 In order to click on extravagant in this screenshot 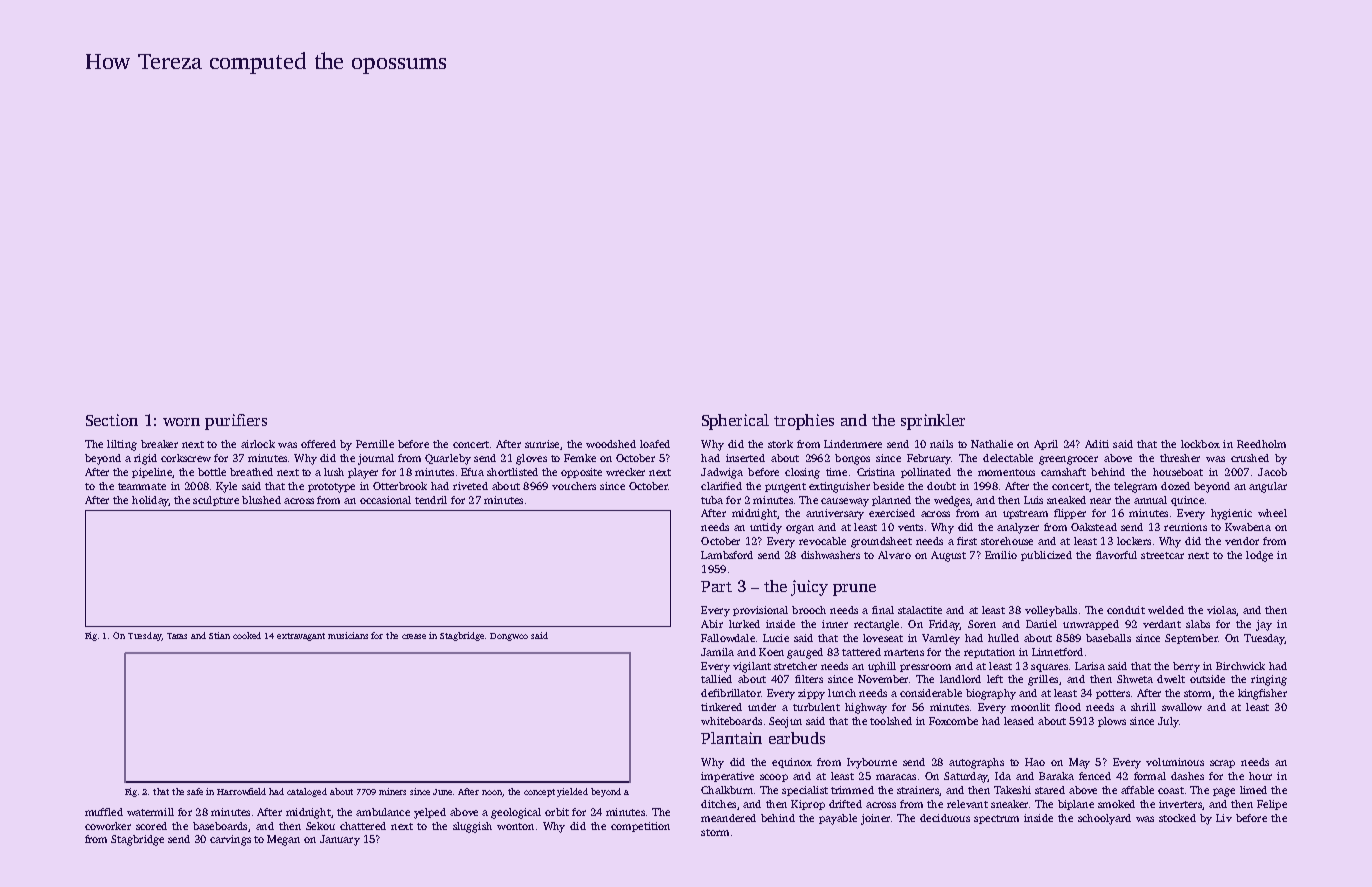, I will do `click(301, 637)`.
